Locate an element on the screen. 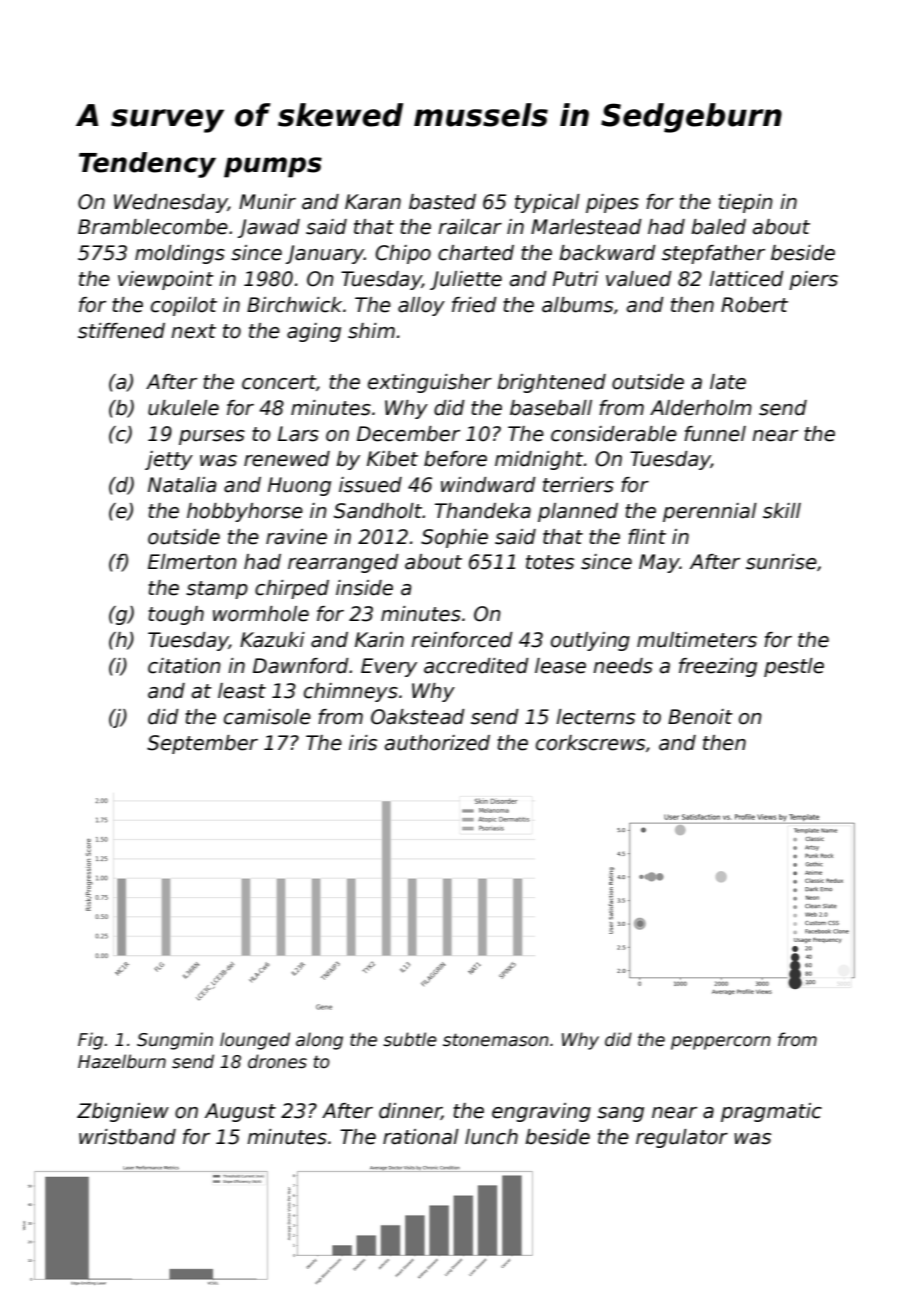  pragmatic is located at coordinates (771, 1112).
